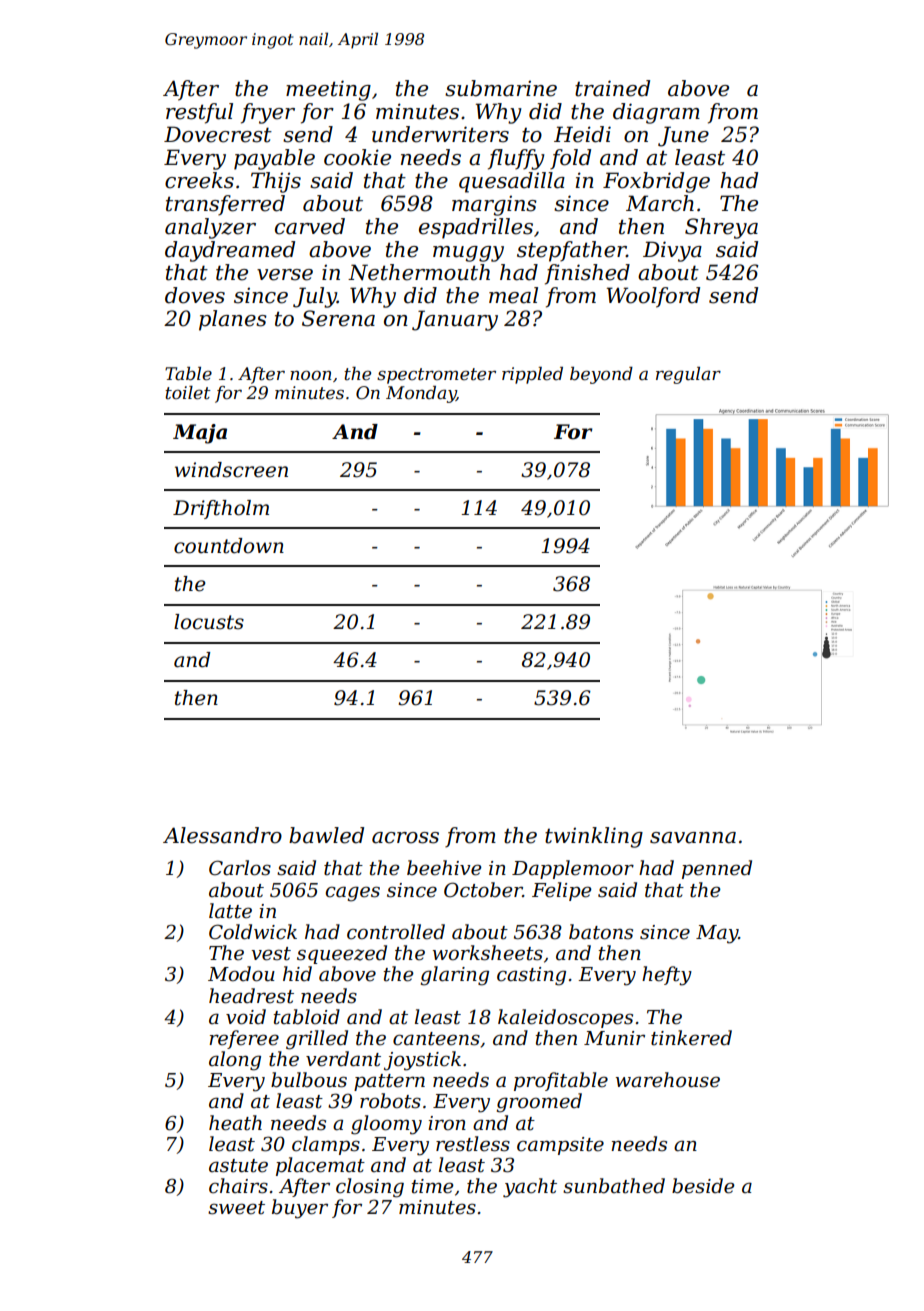 This screenshot has width=924, height=1311. What do you see at coordinates (693, 838) in the screenshot?
I see `savanna` at bounding box center [693, 838].
